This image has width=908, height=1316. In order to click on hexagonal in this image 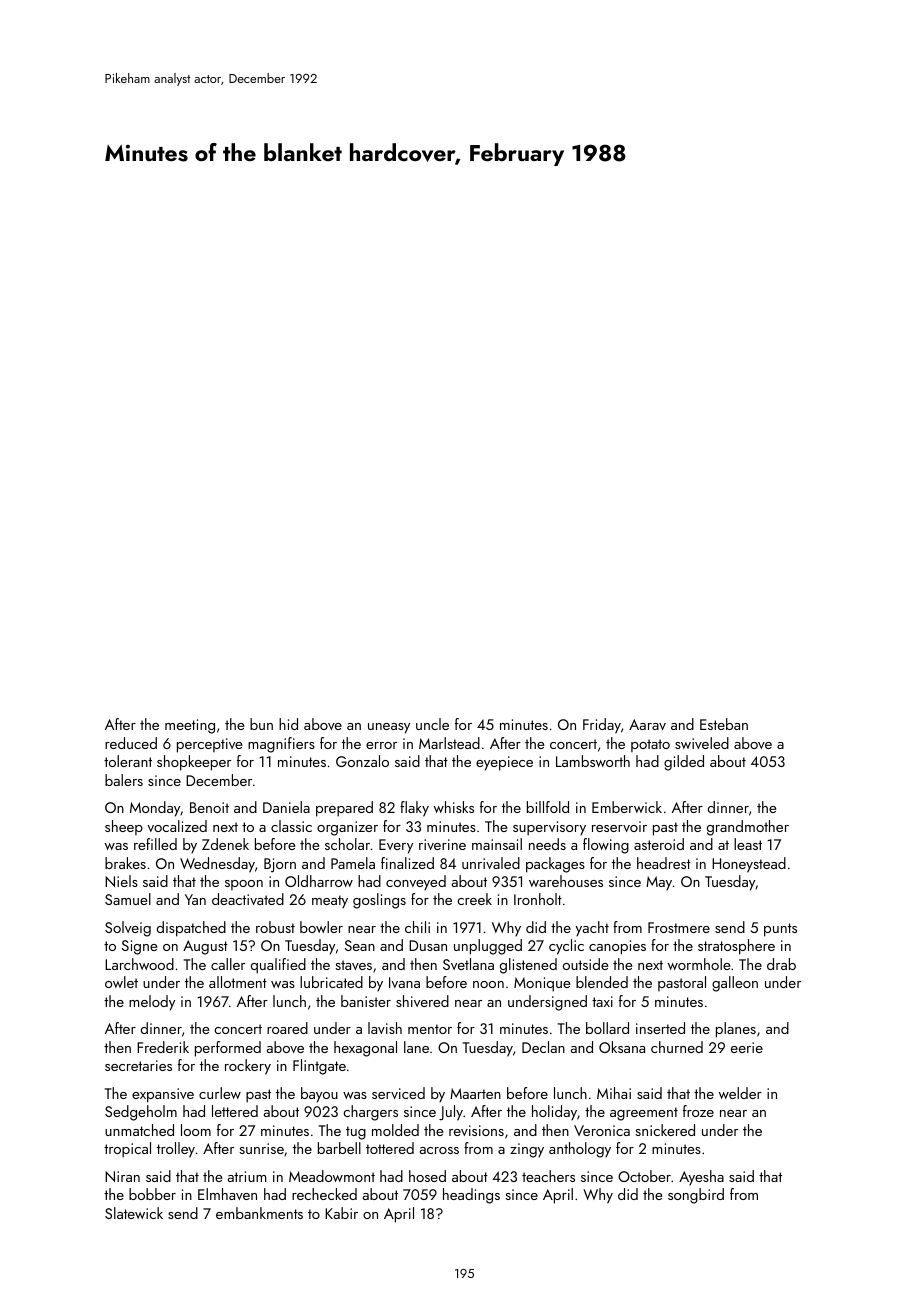, I will do `click(365, 1049)`.
